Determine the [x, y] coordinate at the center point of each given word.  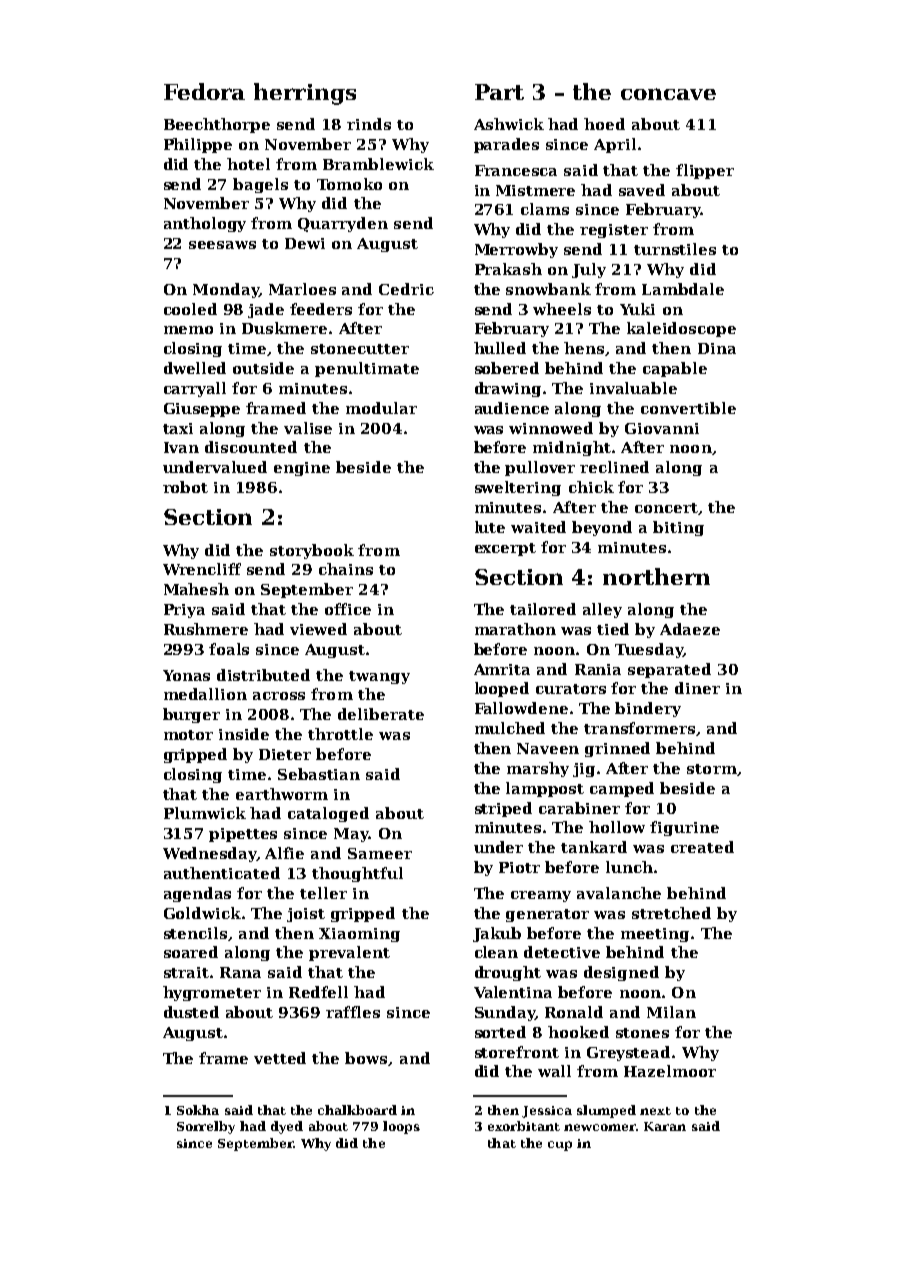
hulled [500, 348]
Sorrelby [206, 1127]
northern [656, 576]
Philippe [198, 145]
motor [188, 735]
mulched [510, 728]
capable [675, 369]
